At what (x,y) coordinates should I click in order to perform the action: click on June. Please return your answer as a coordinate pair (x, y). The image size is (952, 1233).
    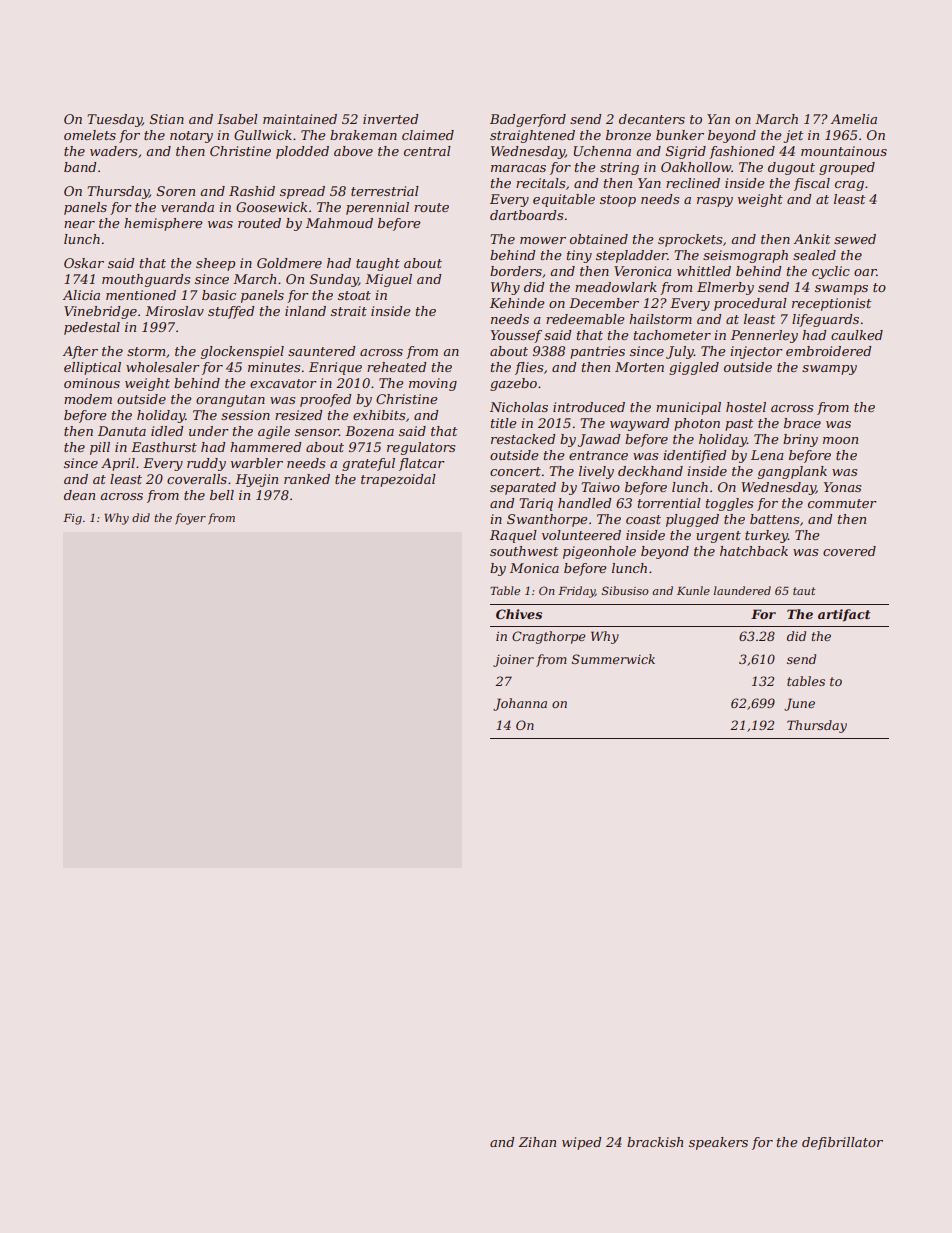
    Looking at the image, I should click on (799, 704).
